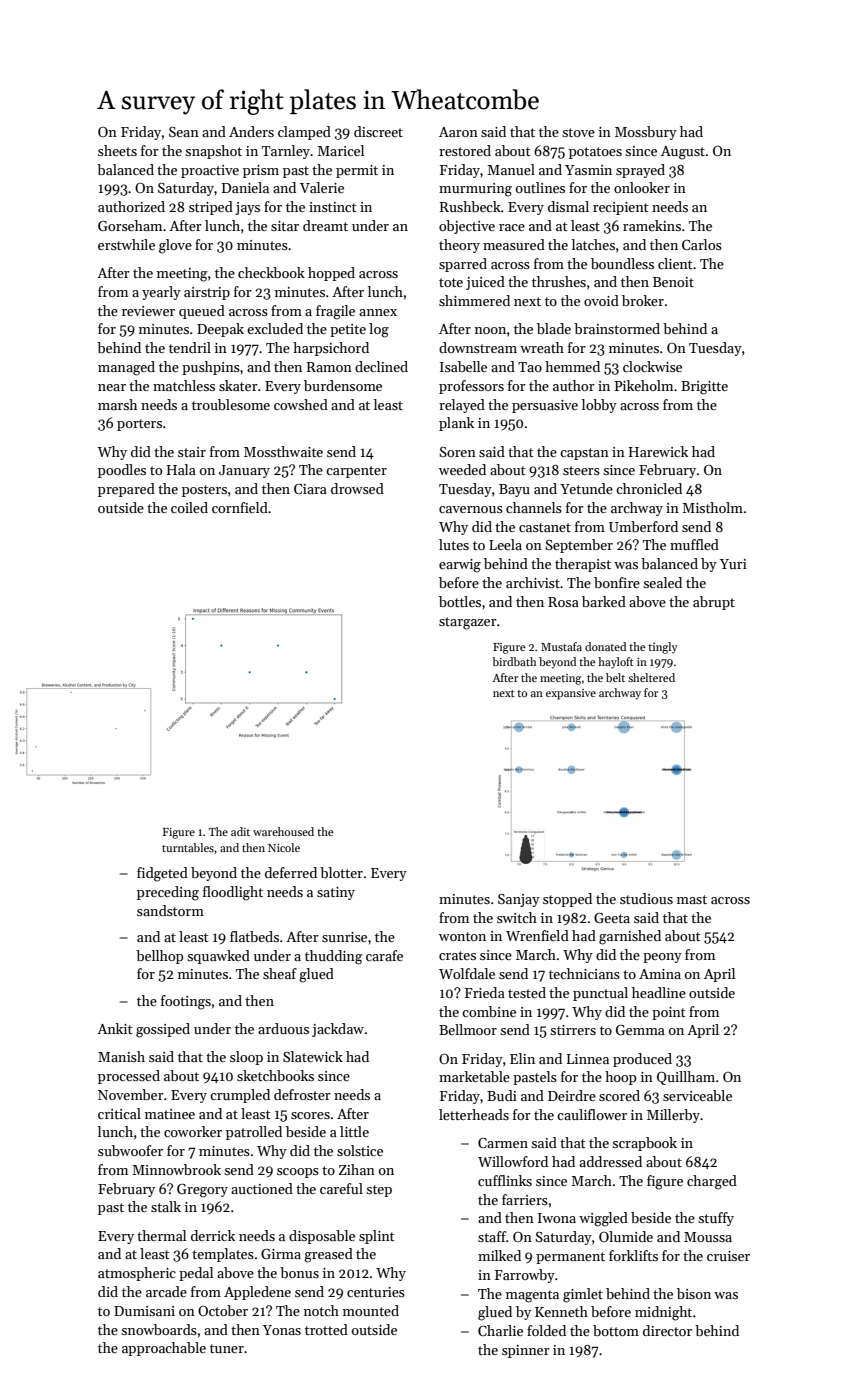 Image resolution: width=849 pixels, height=1400 pixels. Describe the element at coordinates (708, 1237) in the screenshot. I see `Moussa` at that location.
